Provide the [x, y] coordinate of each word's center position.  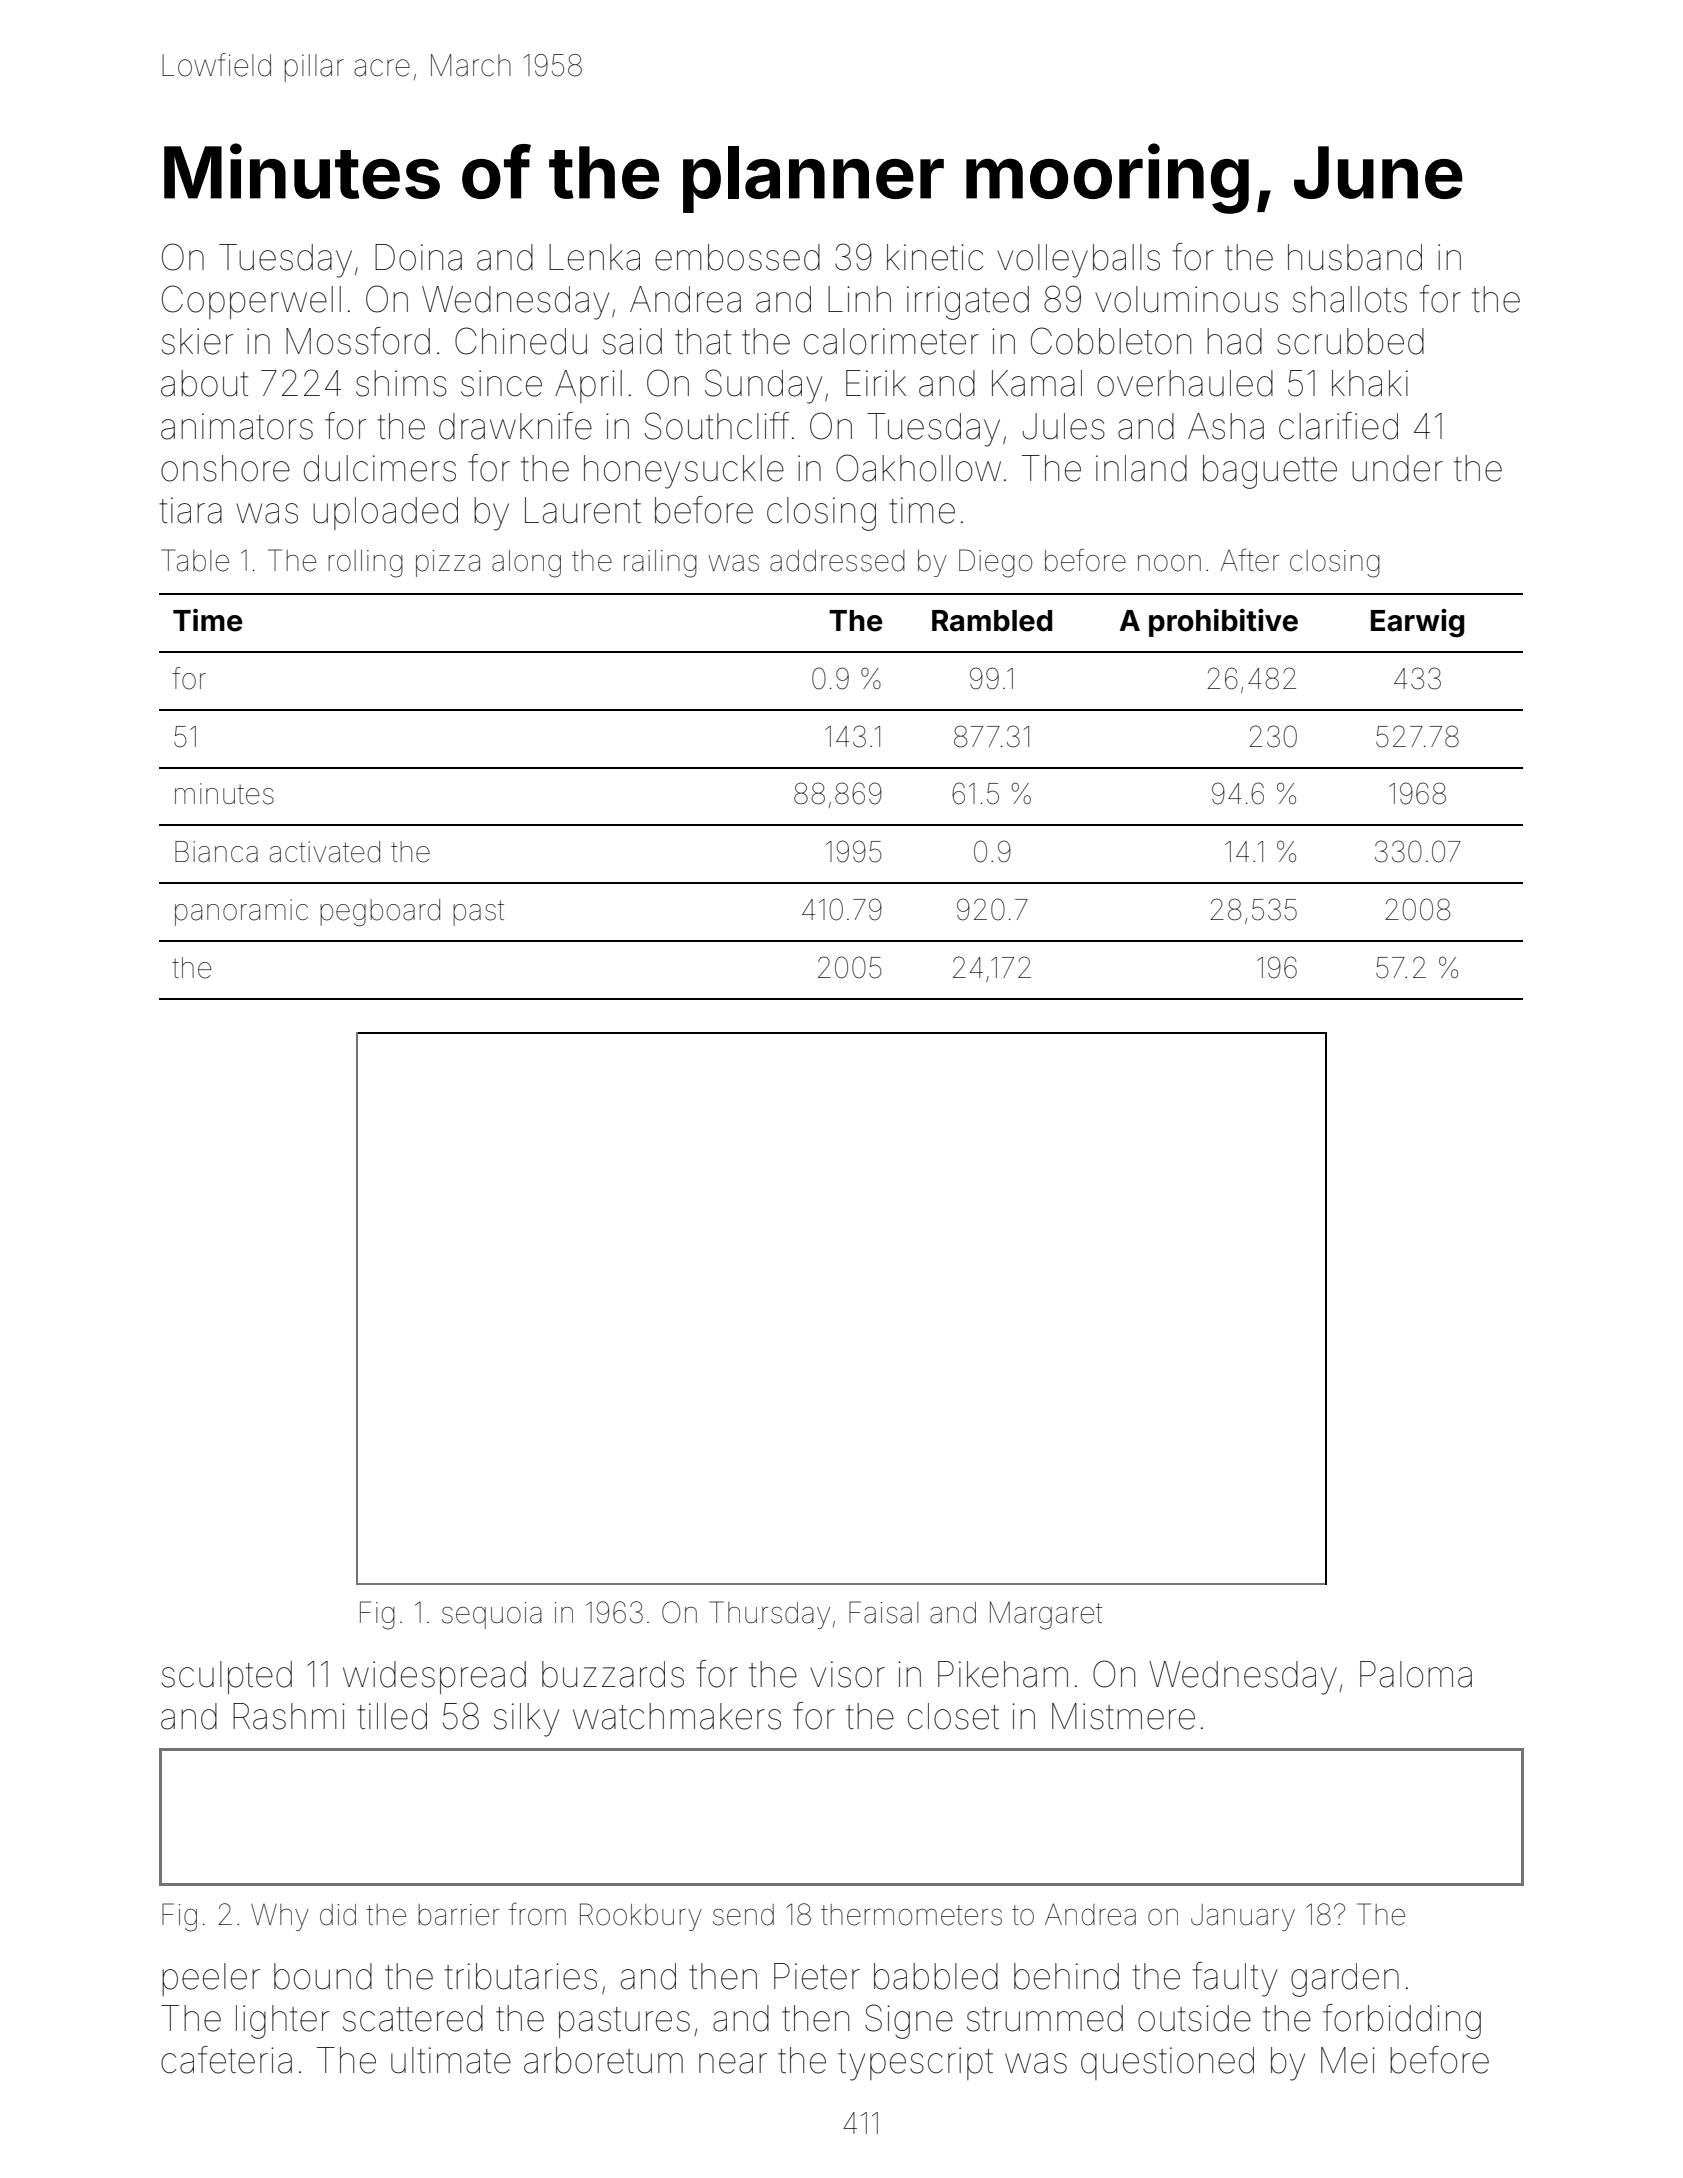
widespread [434, 1677]
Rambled [992, 621]
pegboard [380, 913]
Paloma [1416, 1674]
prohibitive [1223, 623]
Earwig [1417, 623]
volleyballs [1078, 261]
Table [195, 560]
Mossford [358, 341]
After [1249, 560]
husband [1355, 257]
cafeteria [226, 2060]
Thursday [770, 1615]
